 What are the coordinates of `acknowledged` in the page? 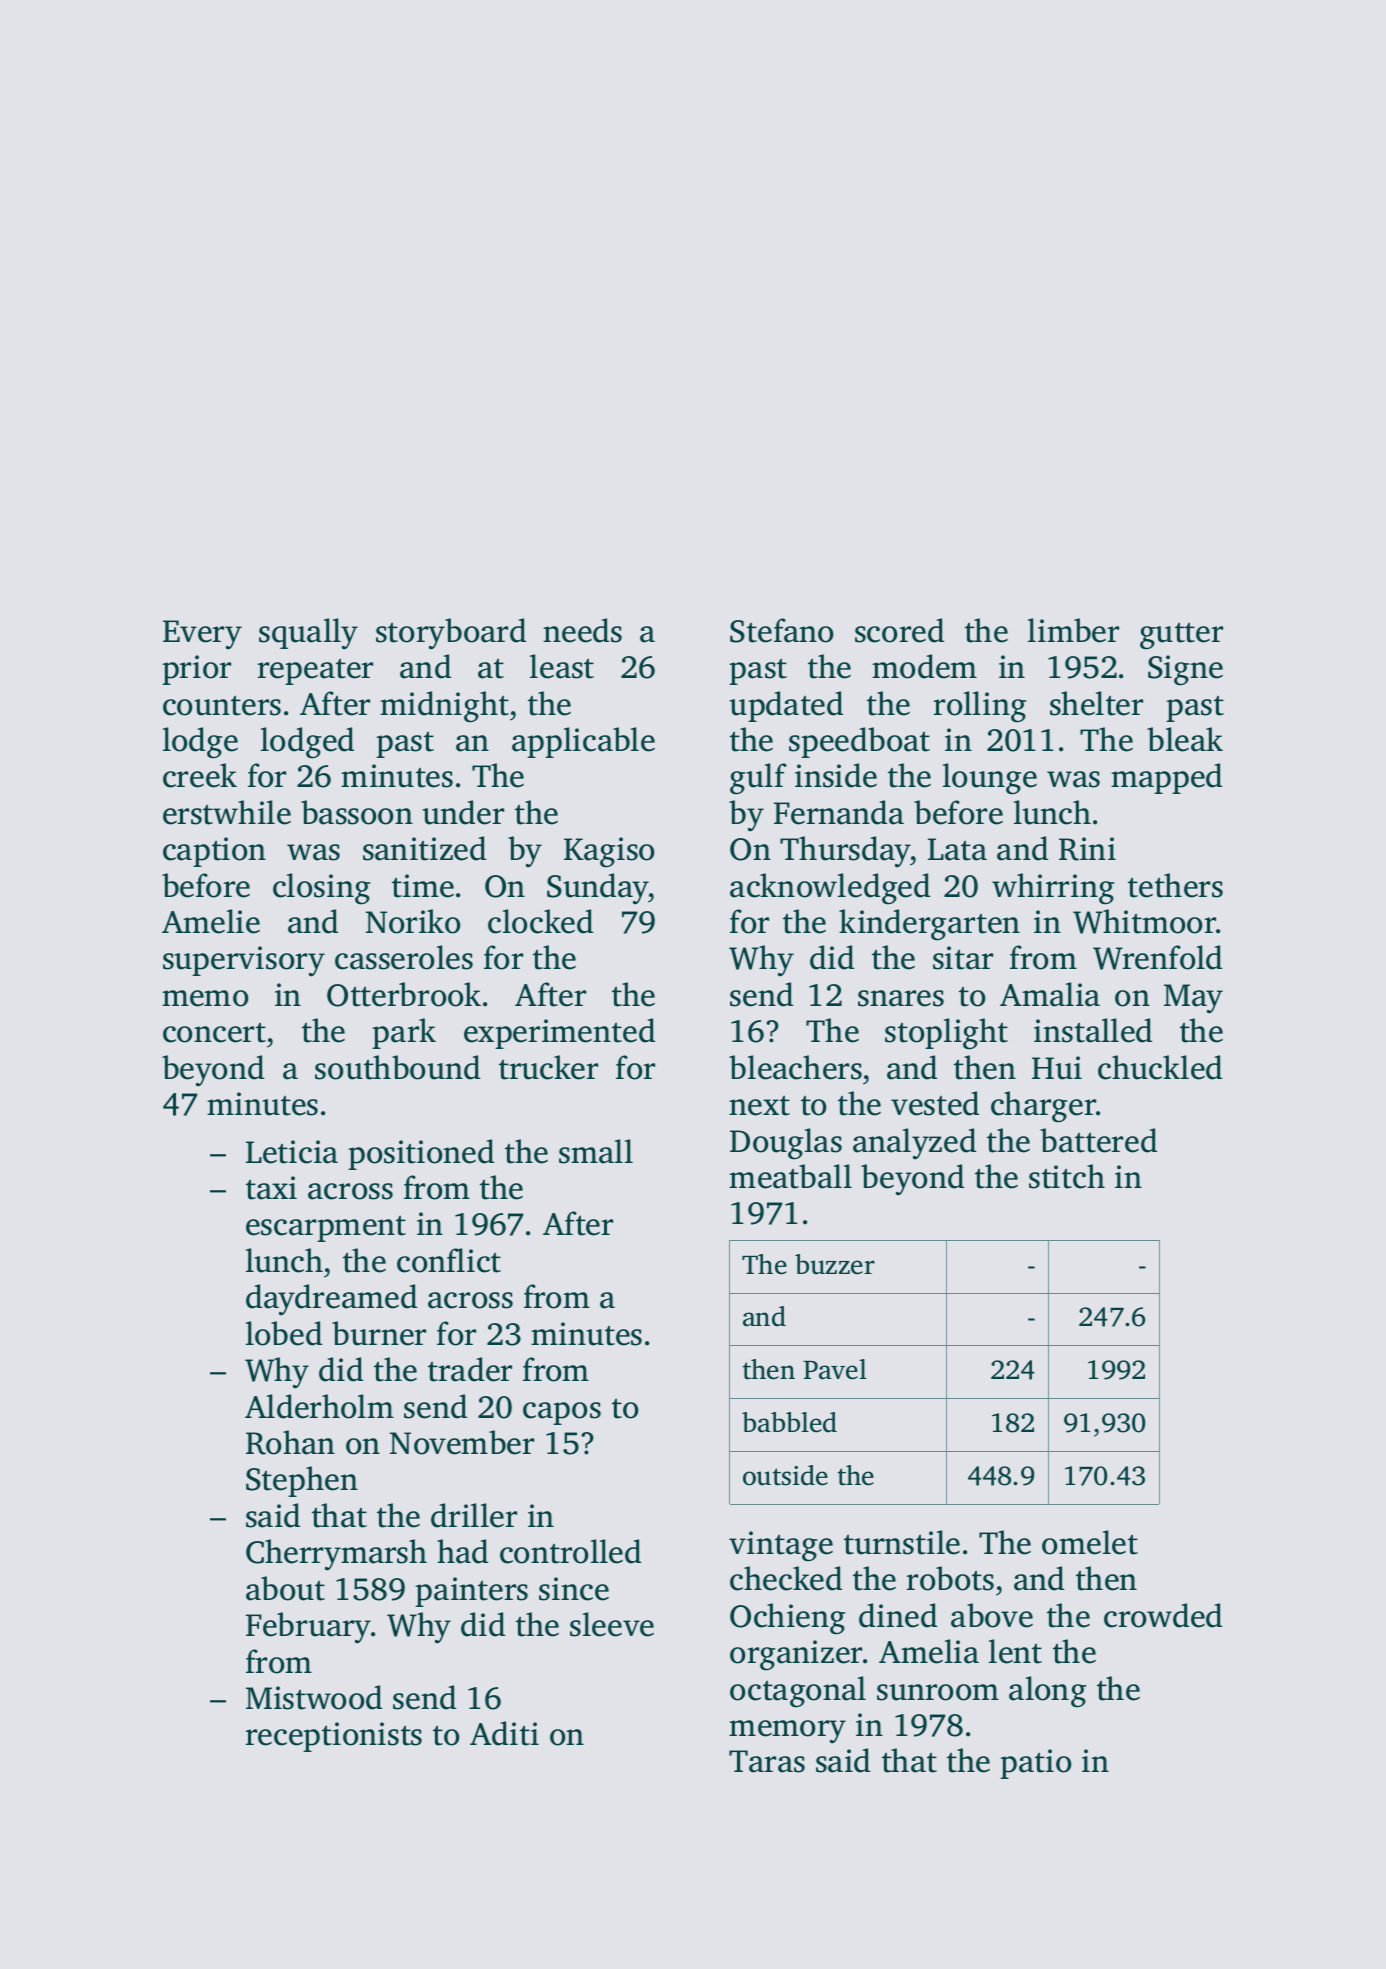 It's located at (830, 889).
